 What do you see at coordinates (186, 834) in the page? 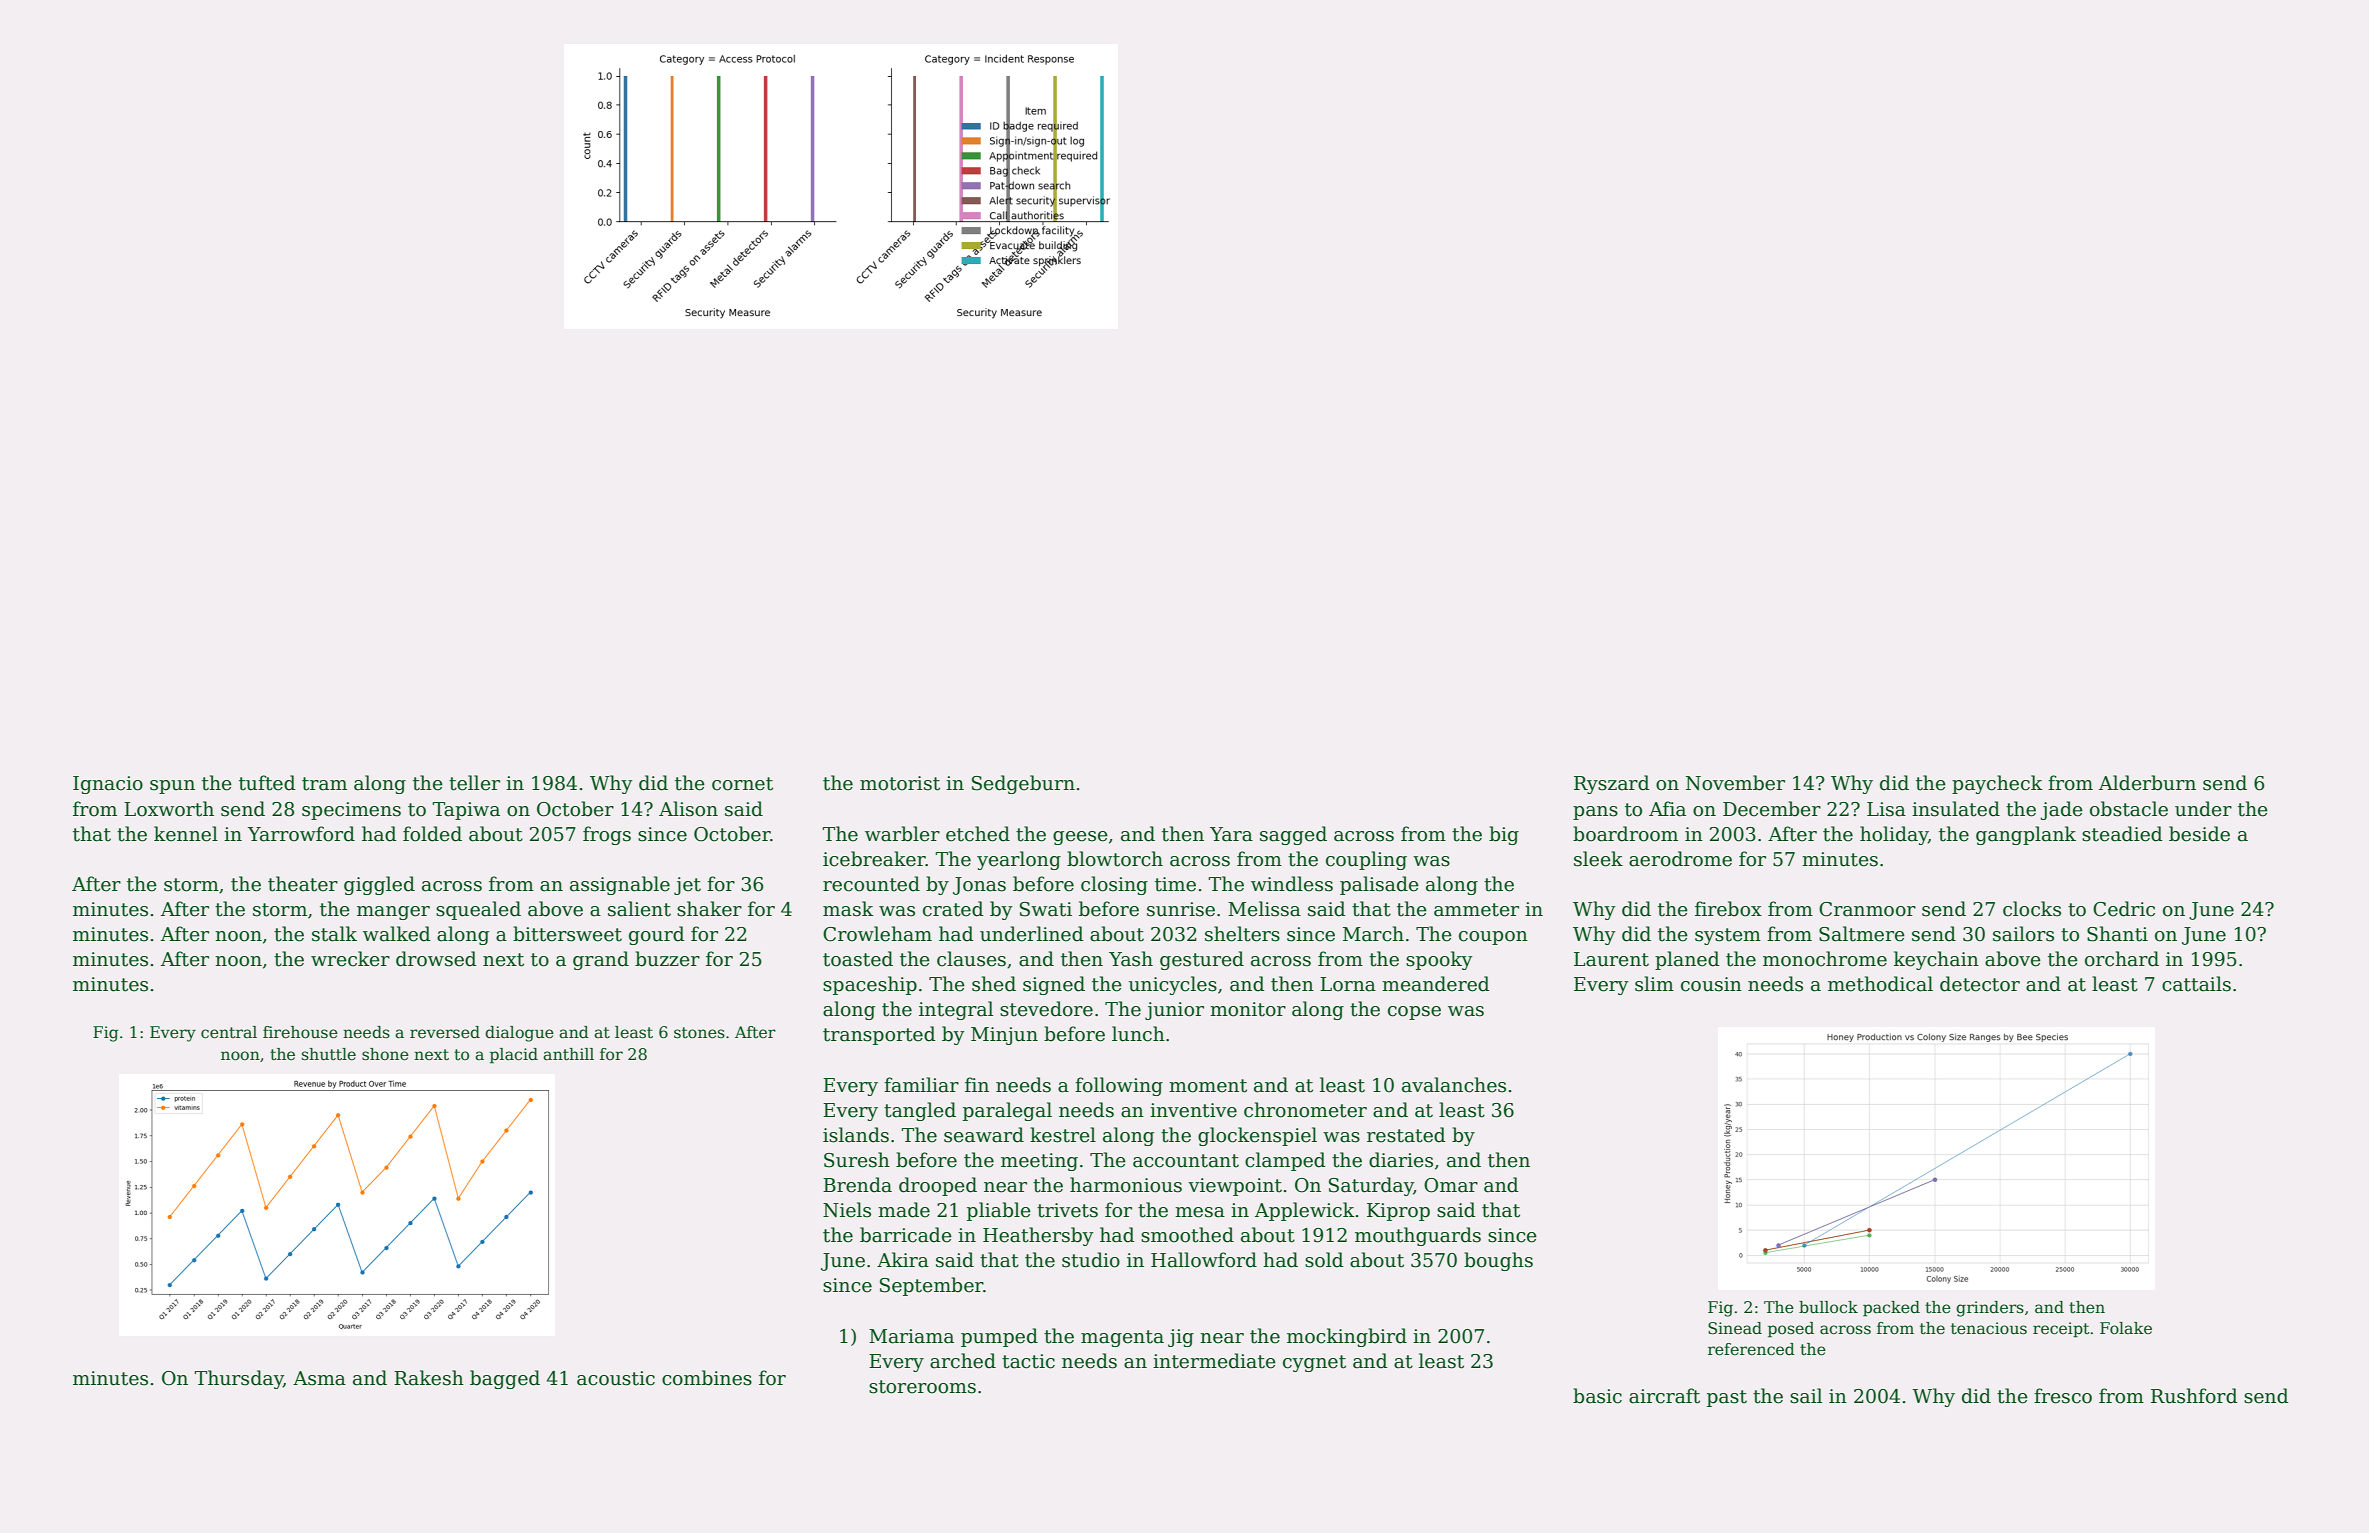
I see `kennel` at bounding box center [186, 834].
